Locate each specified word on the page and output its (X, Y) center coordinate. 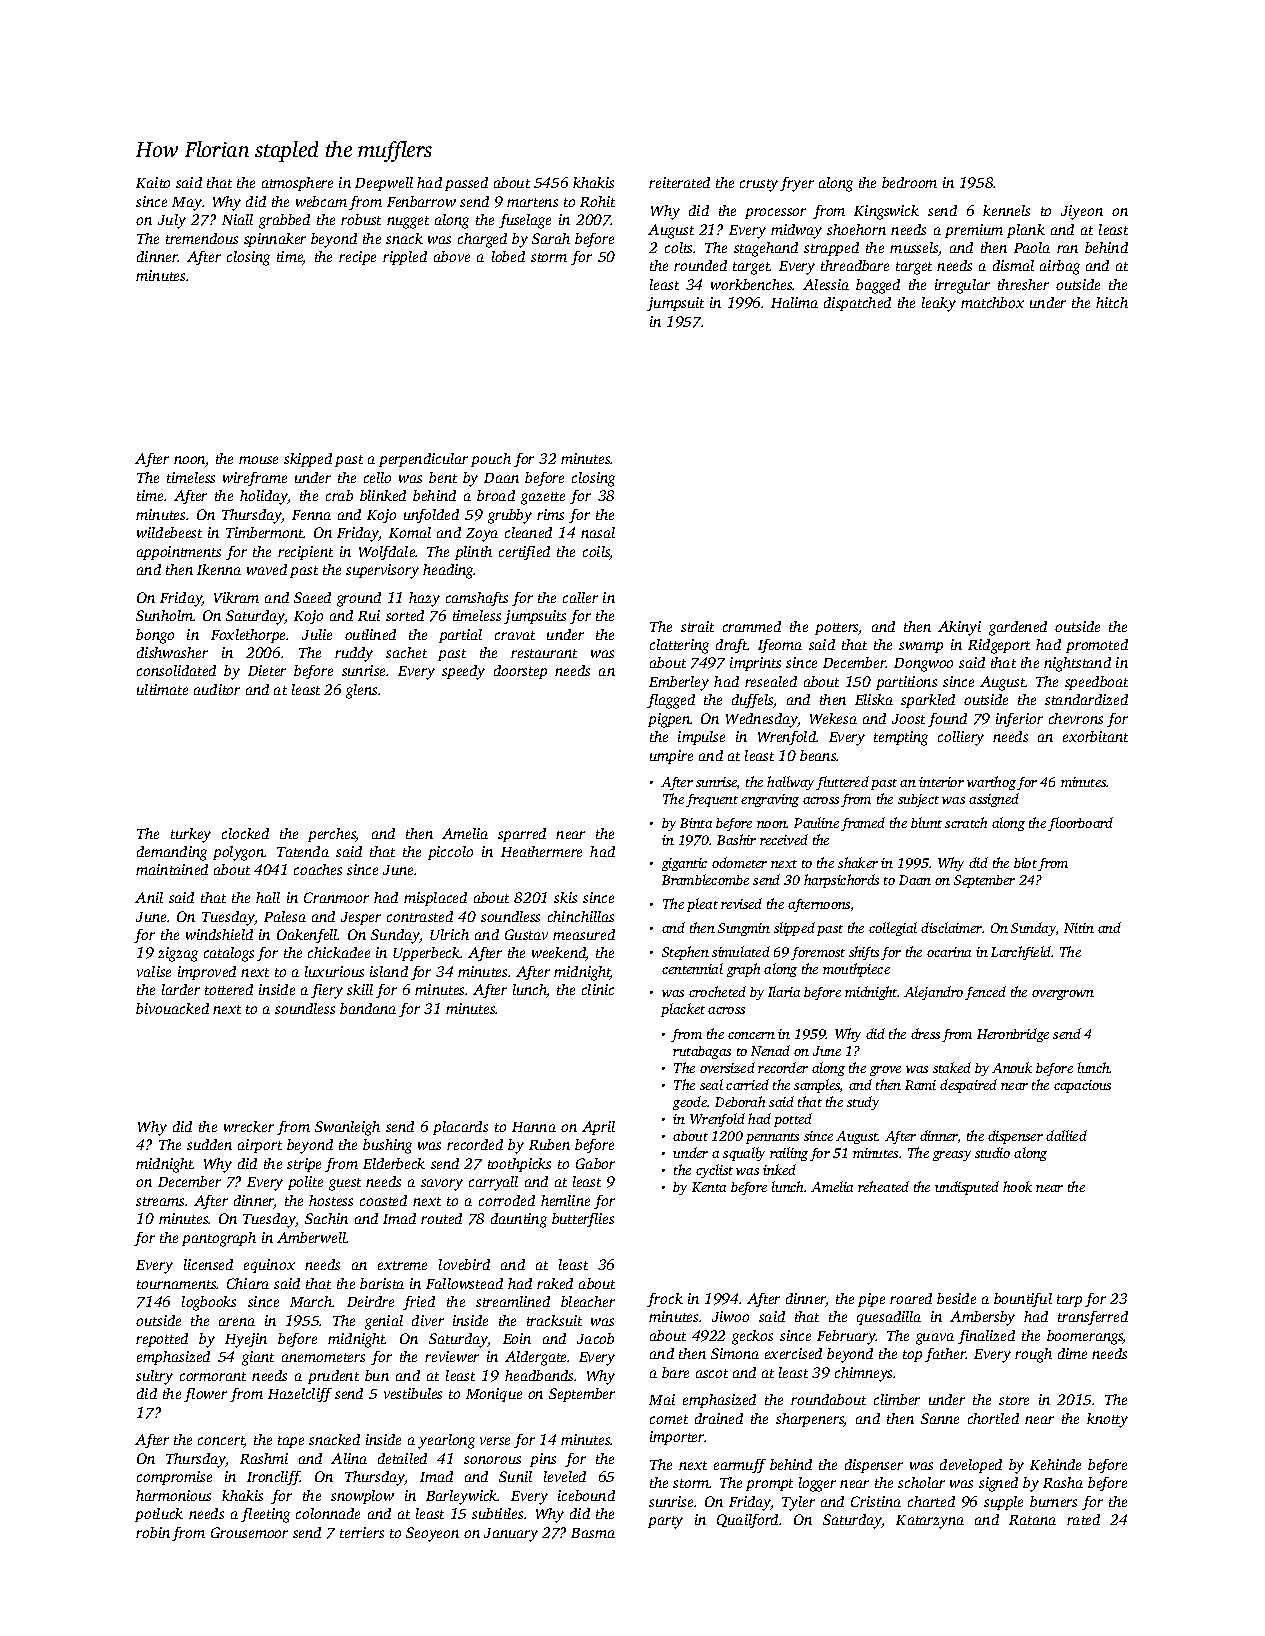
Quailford (747, 1521)
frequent (712, 800)
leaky (939, 304)
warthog (991, 783)
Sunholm (164, 615)
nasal (598, 532)
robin (153, 1532)
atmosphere (297, 184)
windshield (219, 934)
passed (466, 184)
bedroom (909, 182)
